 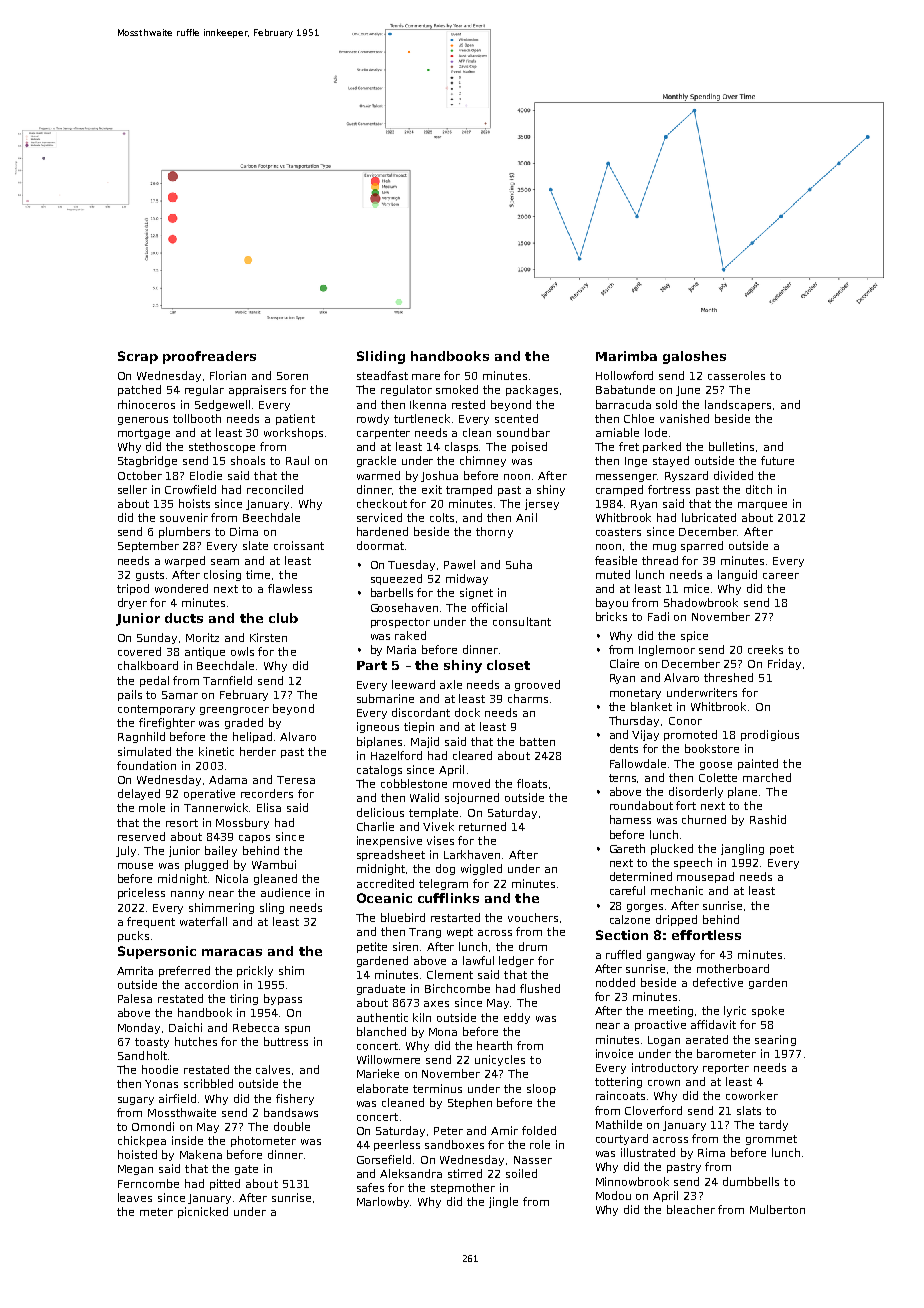 What do you see at coordinates (718, 982) in the screenshot?
I see `defective` at bounding box center [718, 982].
